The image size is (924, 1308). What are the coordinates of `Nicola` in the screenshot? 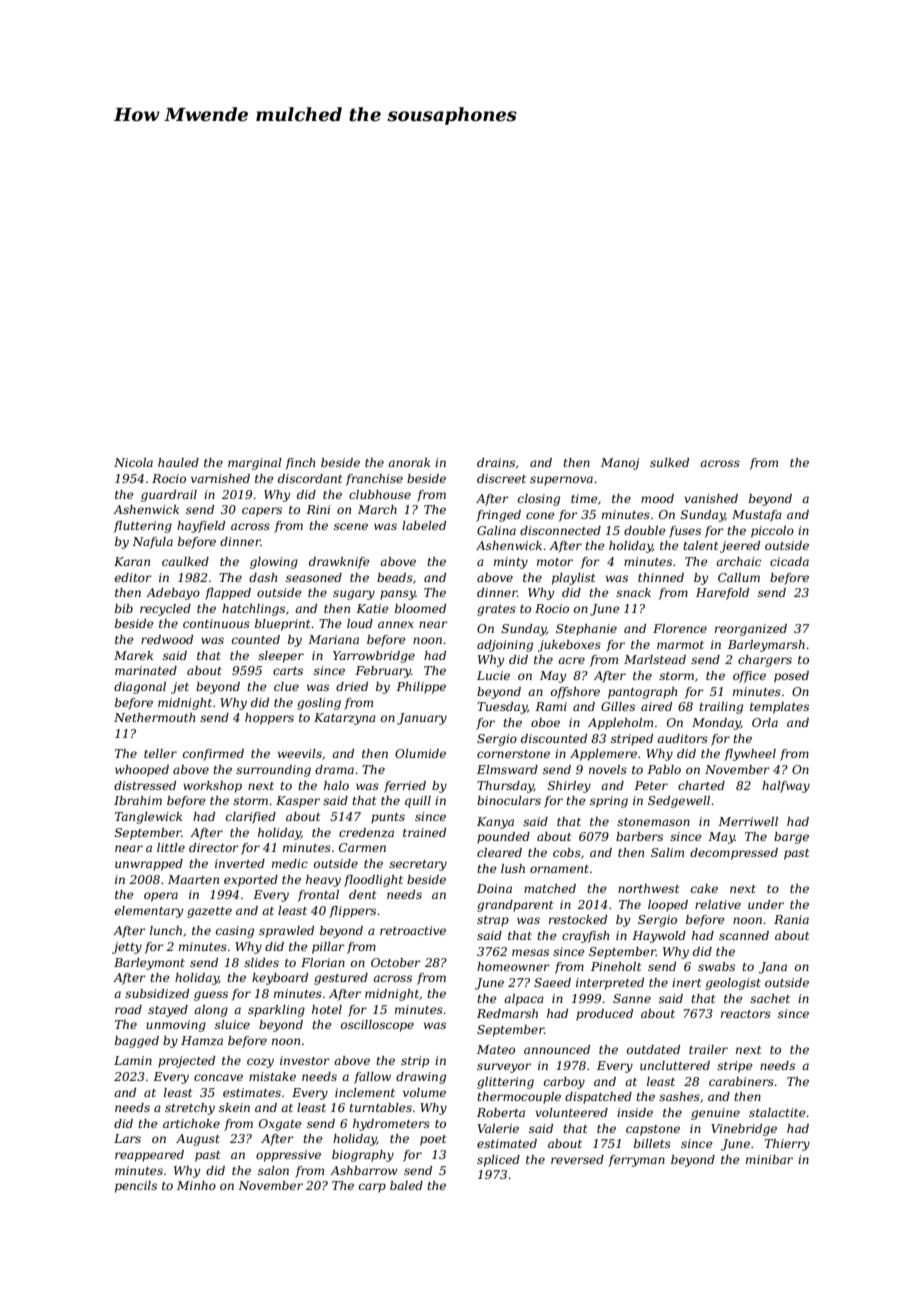 It's located at (133, 462).
